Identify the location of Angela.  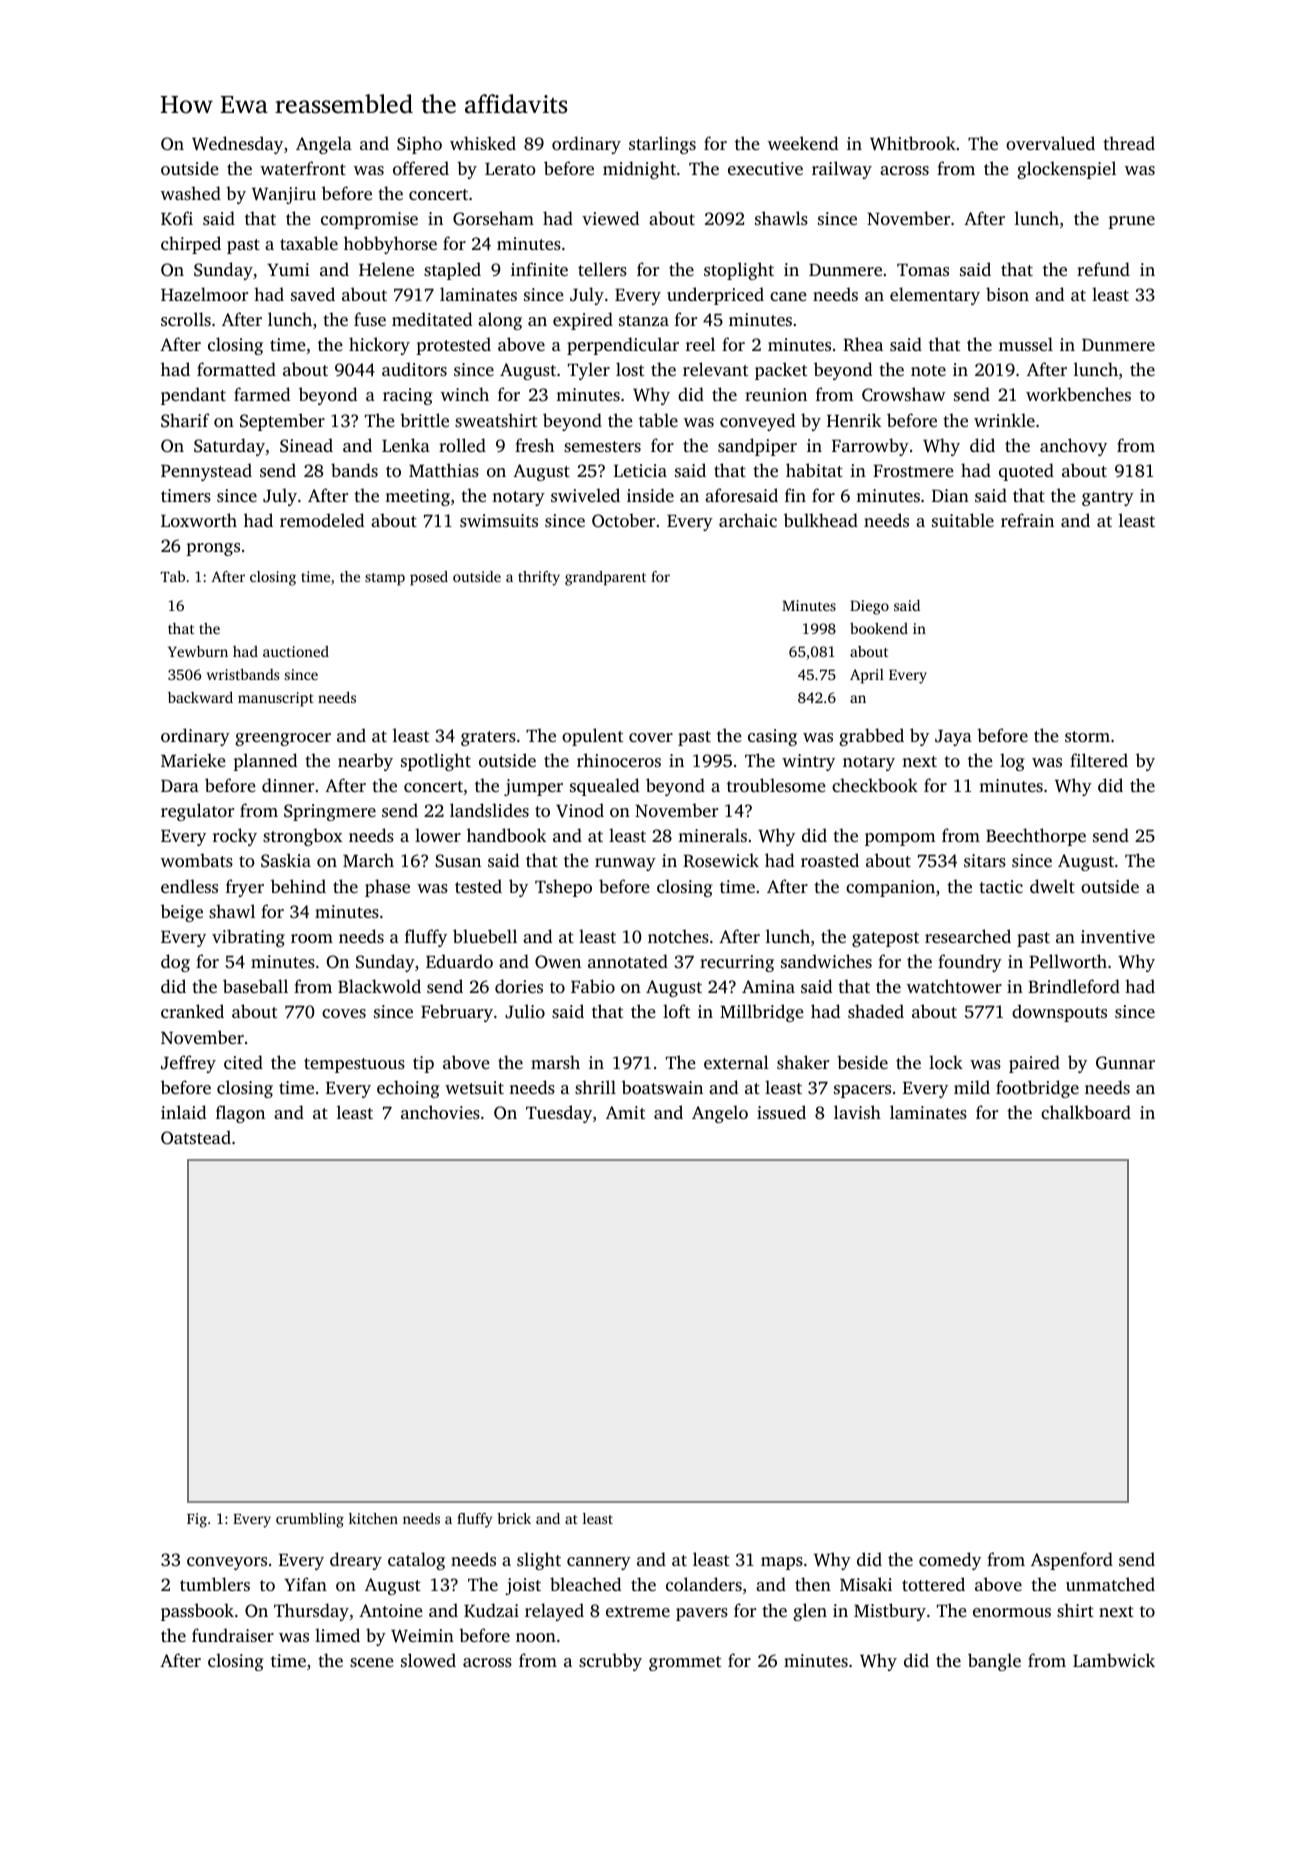
(324, 145).
